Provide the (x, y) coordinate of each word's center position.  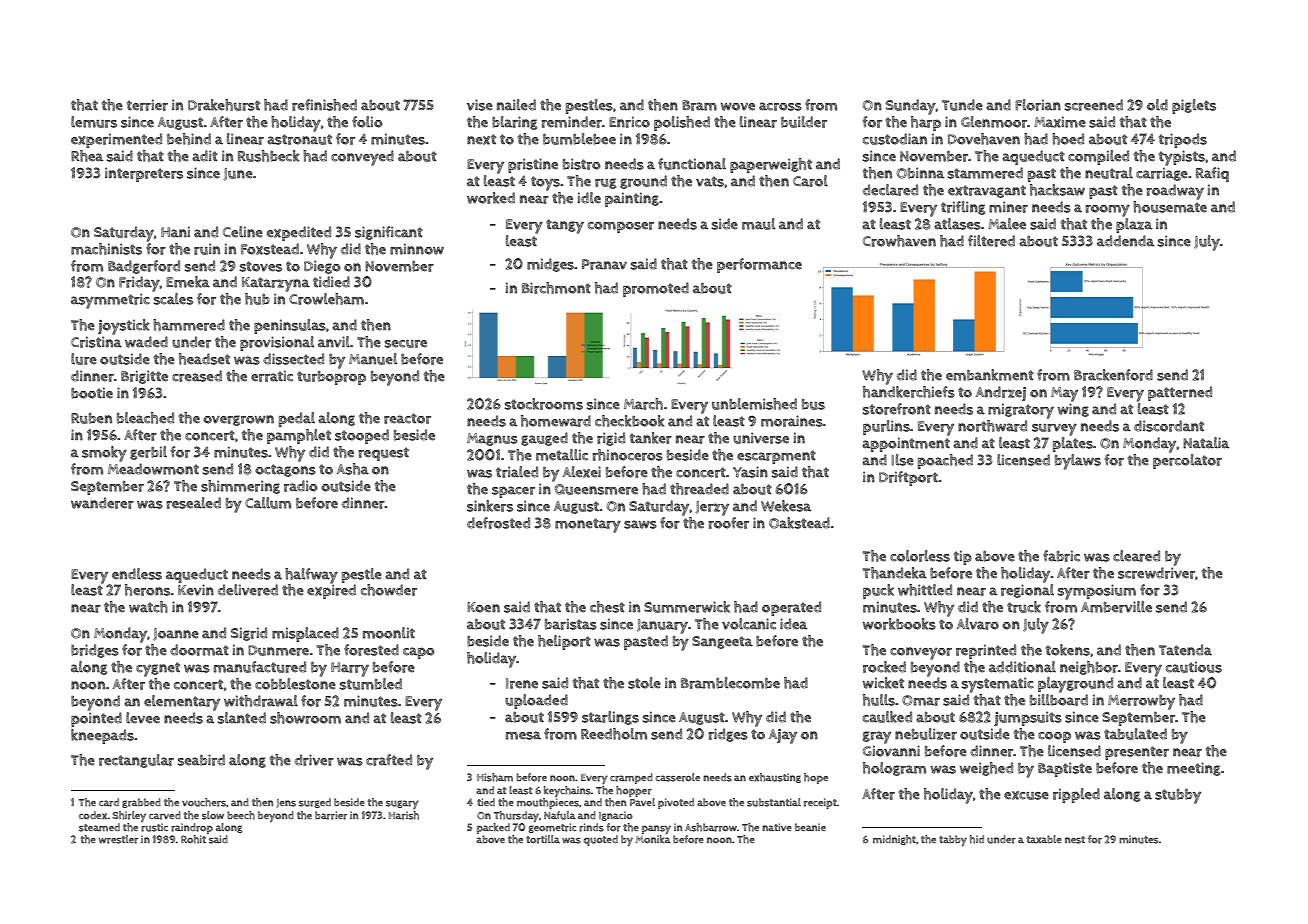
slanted (242, 718)
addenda (1125, 241)
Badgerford (144, 267)
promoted (656, 289)
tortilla (543, 839)
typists (1182, 158)
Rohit (193, 839)
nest (1075, 840)
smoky (104, 454)
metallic (562, 455)
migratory (1021, 411)
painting (632, 199)
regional (1027, 591)
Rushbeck (268, 156)
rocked (884, 667)
